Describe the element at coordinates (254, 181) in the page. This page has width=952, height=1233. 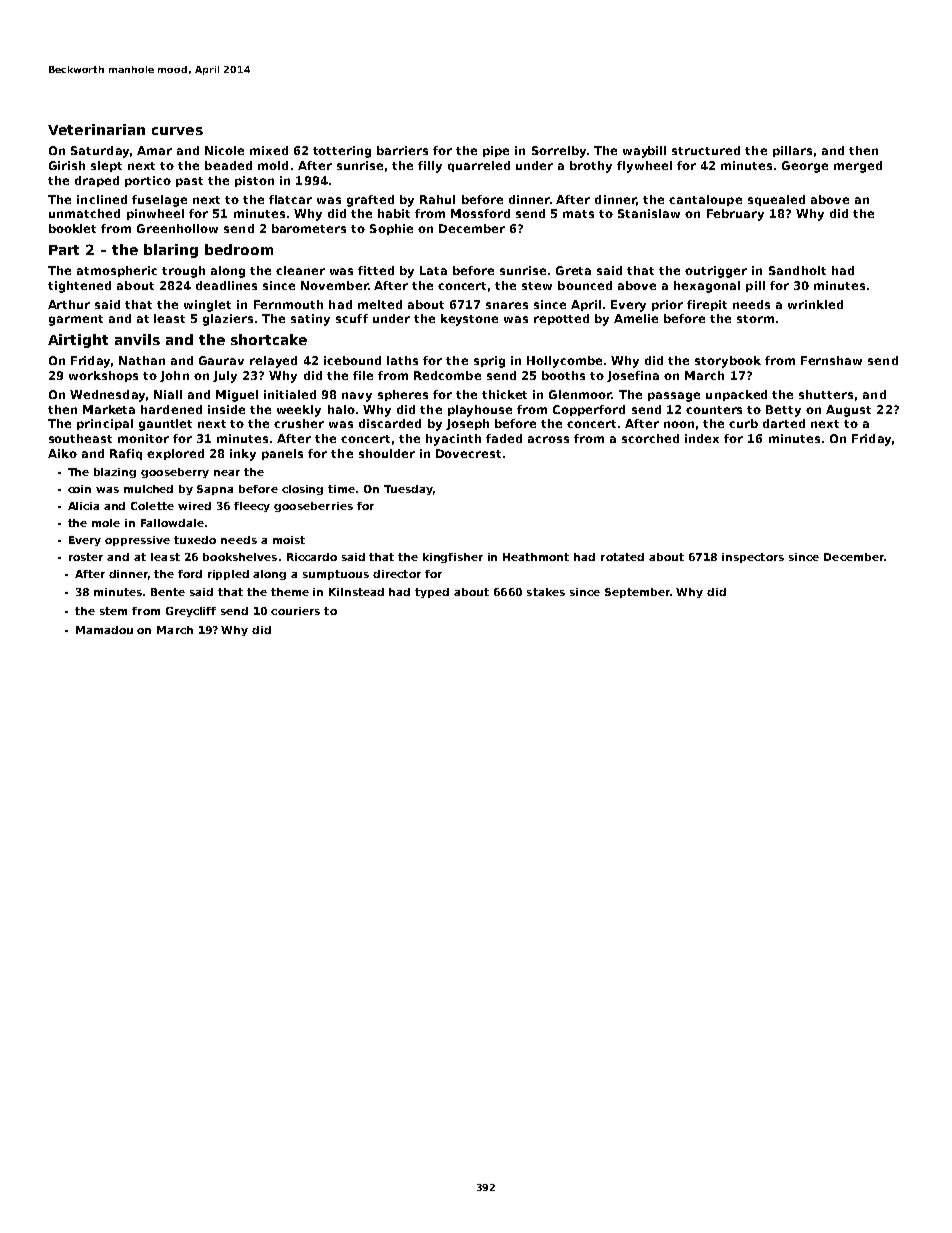
I see `piston` at that location.
